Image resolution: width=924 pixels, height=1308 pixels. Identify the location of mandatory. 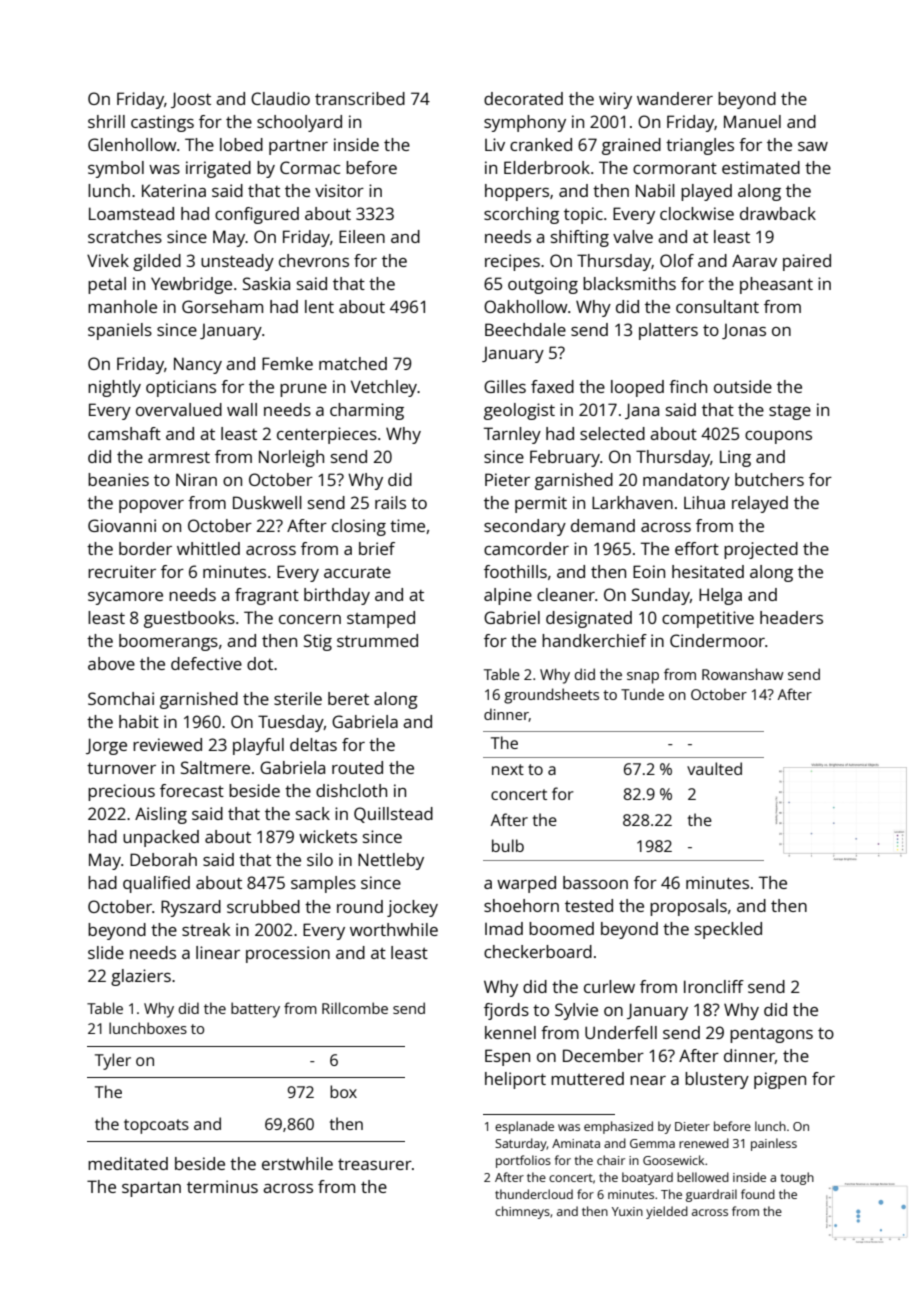
(686, 481).
